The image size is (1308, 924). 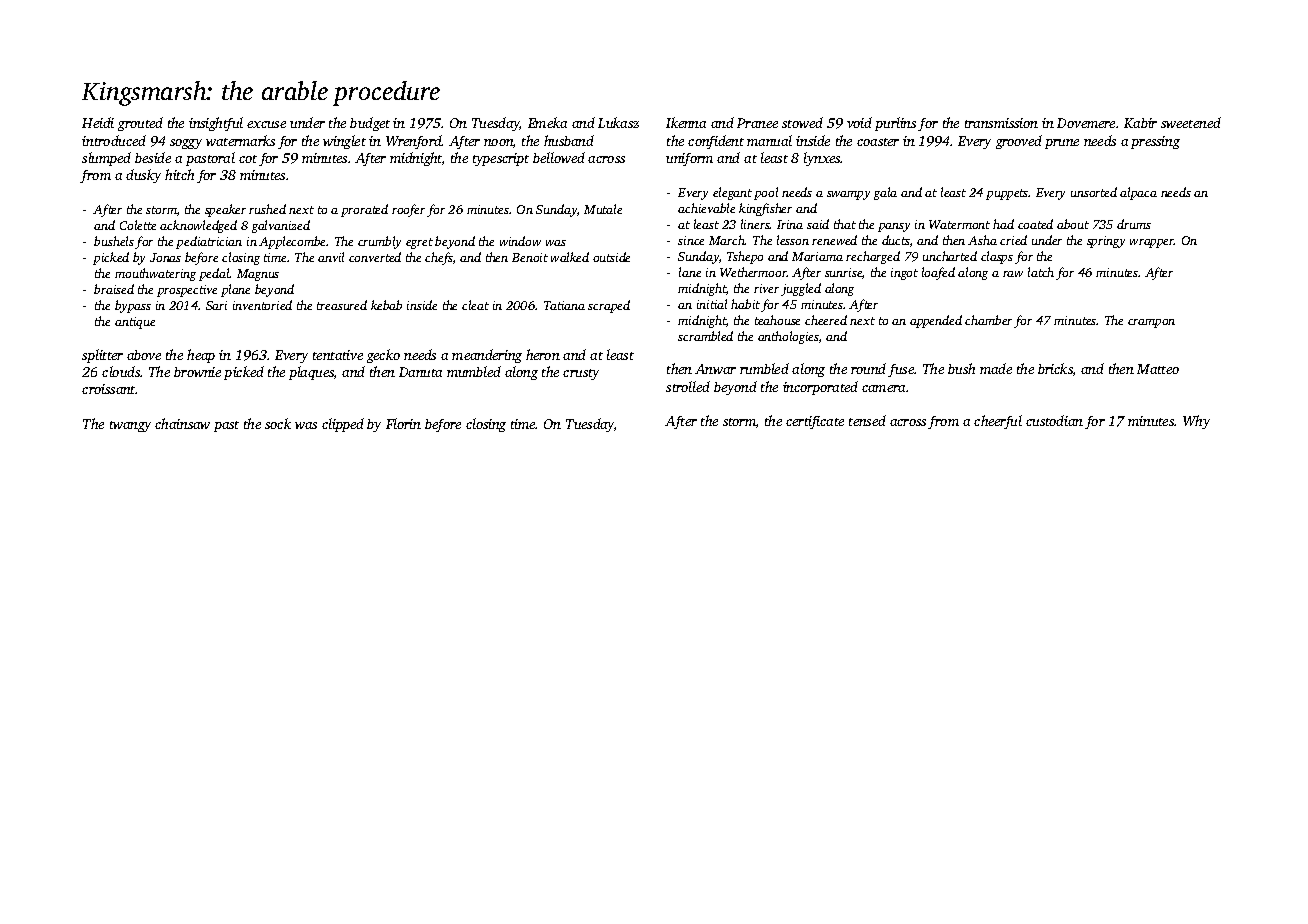 What do you see at coordinates (342, 305) in the document?
I see `treasured` at bounding box center [342, 305].
